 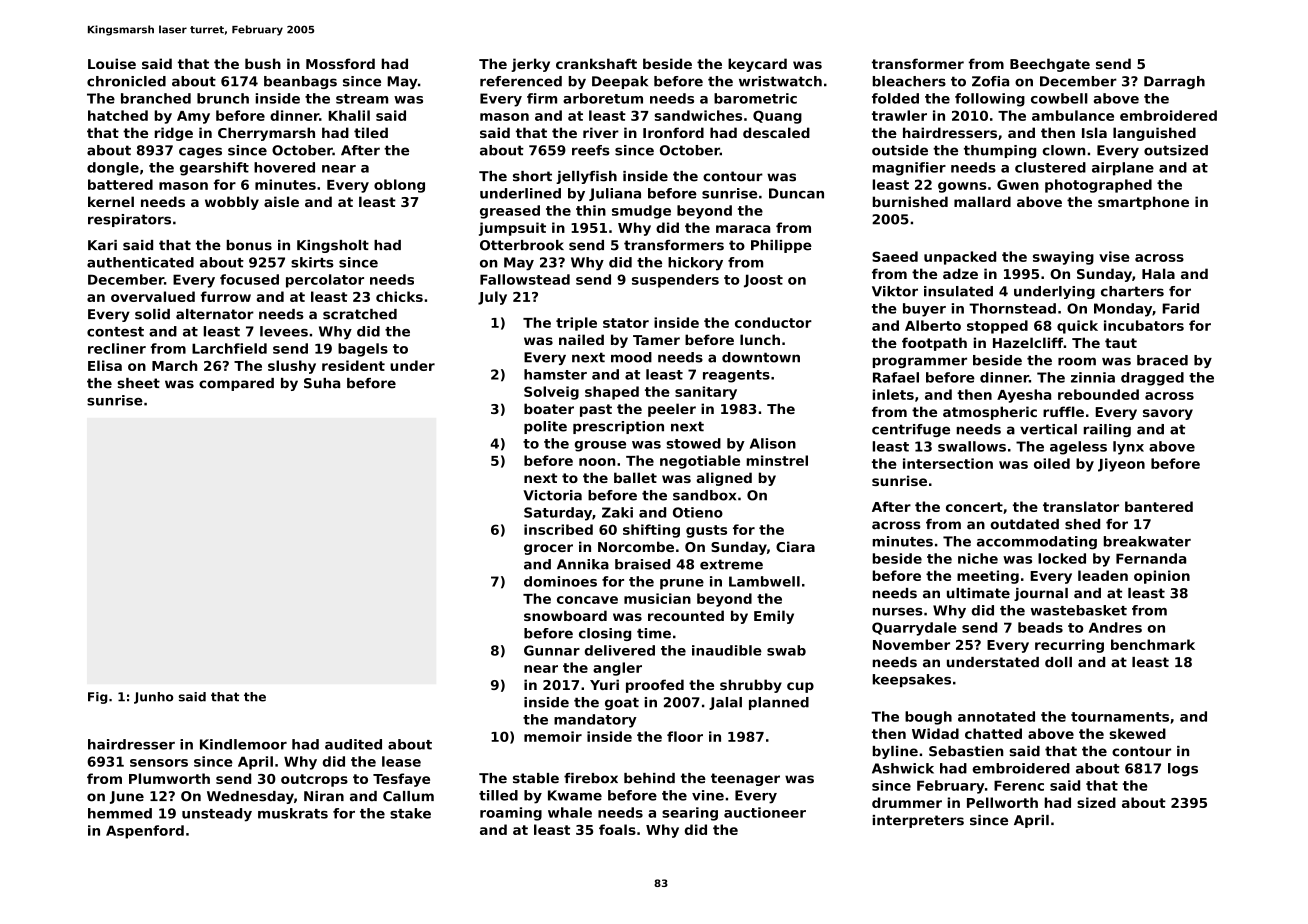 I want to click on cowbell, so click(x=1059, y=98).
